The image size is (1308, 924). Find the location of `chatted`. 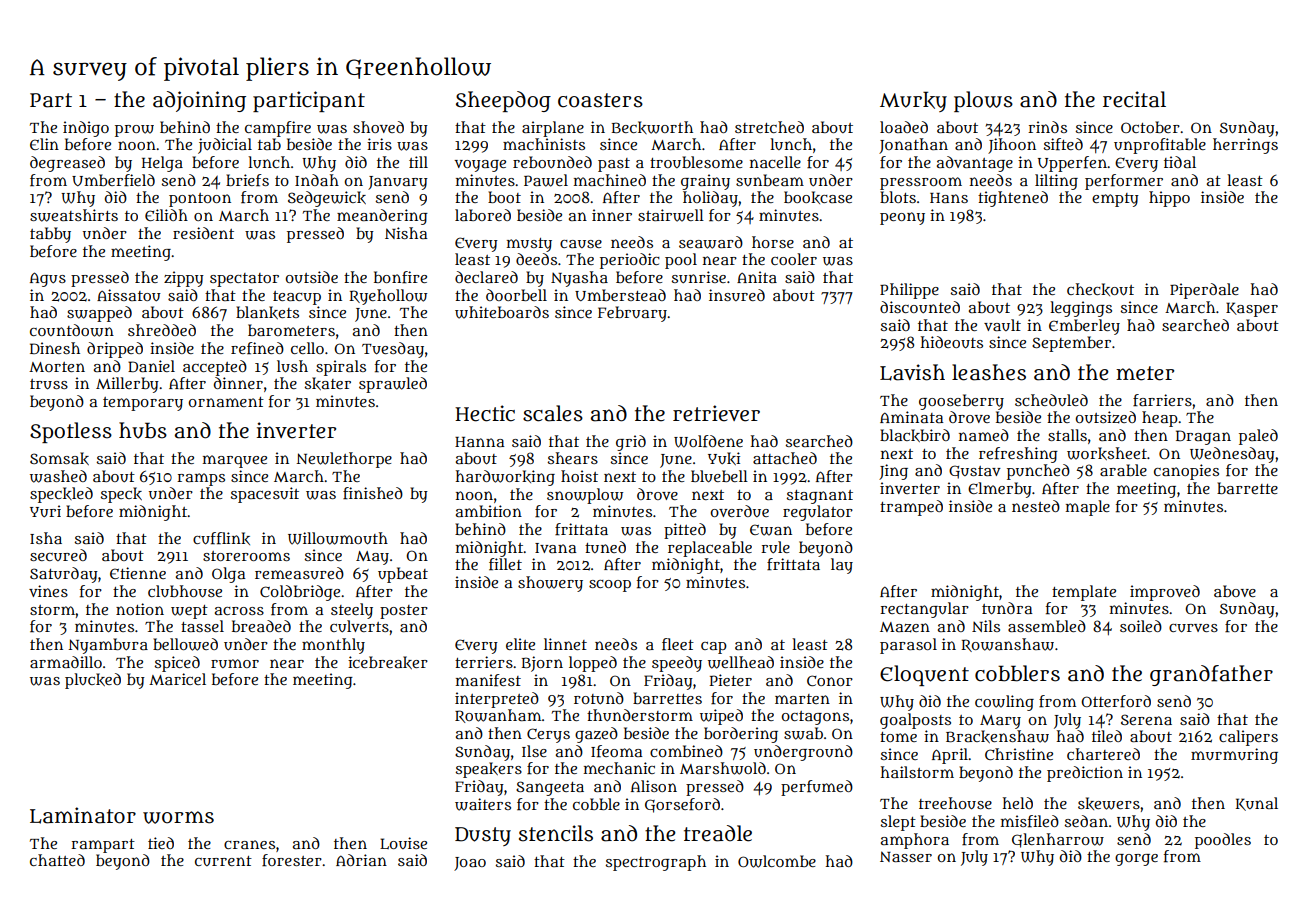

chatted is located at coordinates (57, 860).
